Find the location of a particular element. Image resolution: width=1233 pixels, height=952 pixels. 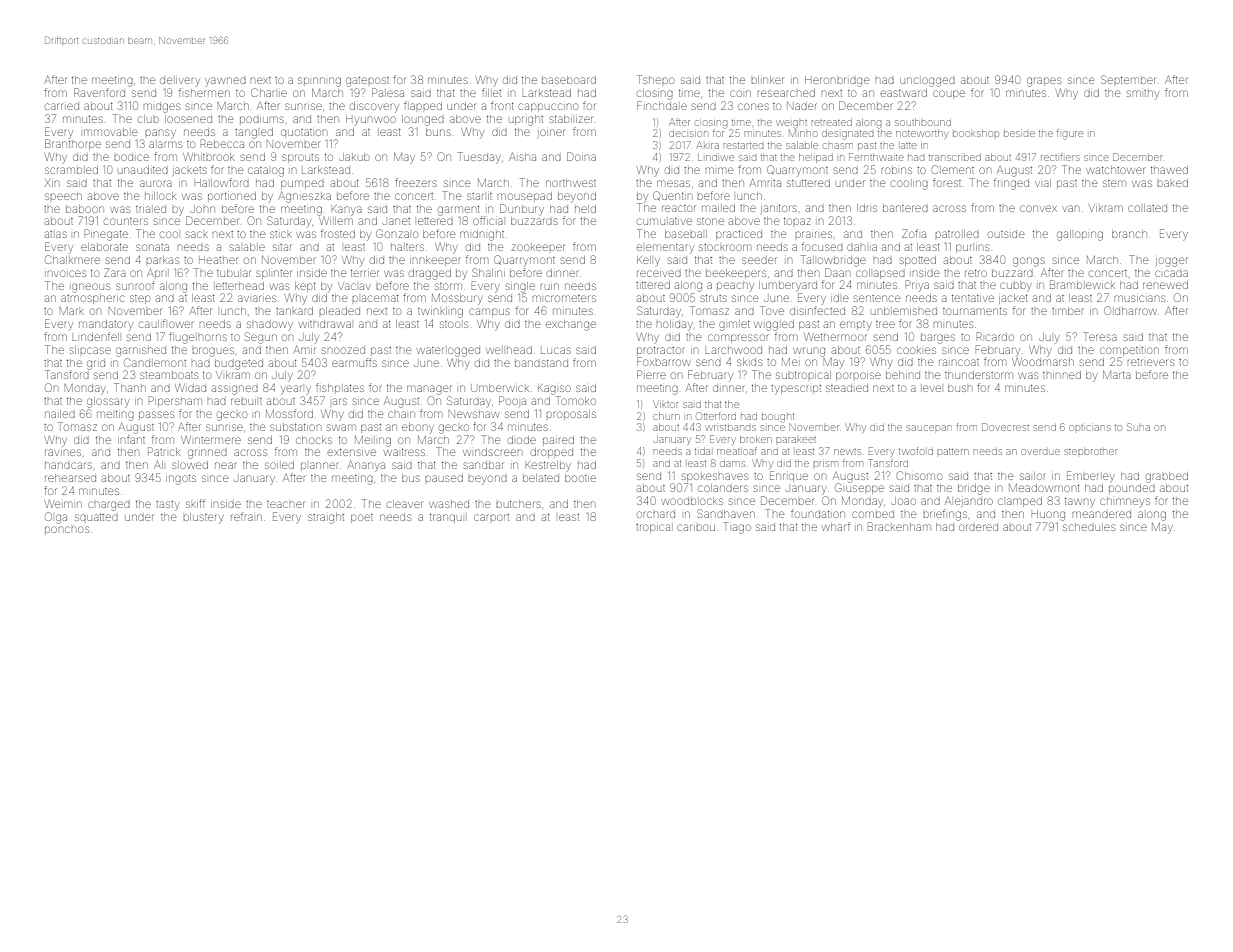

southbound is located at coordinates (923, 122).
